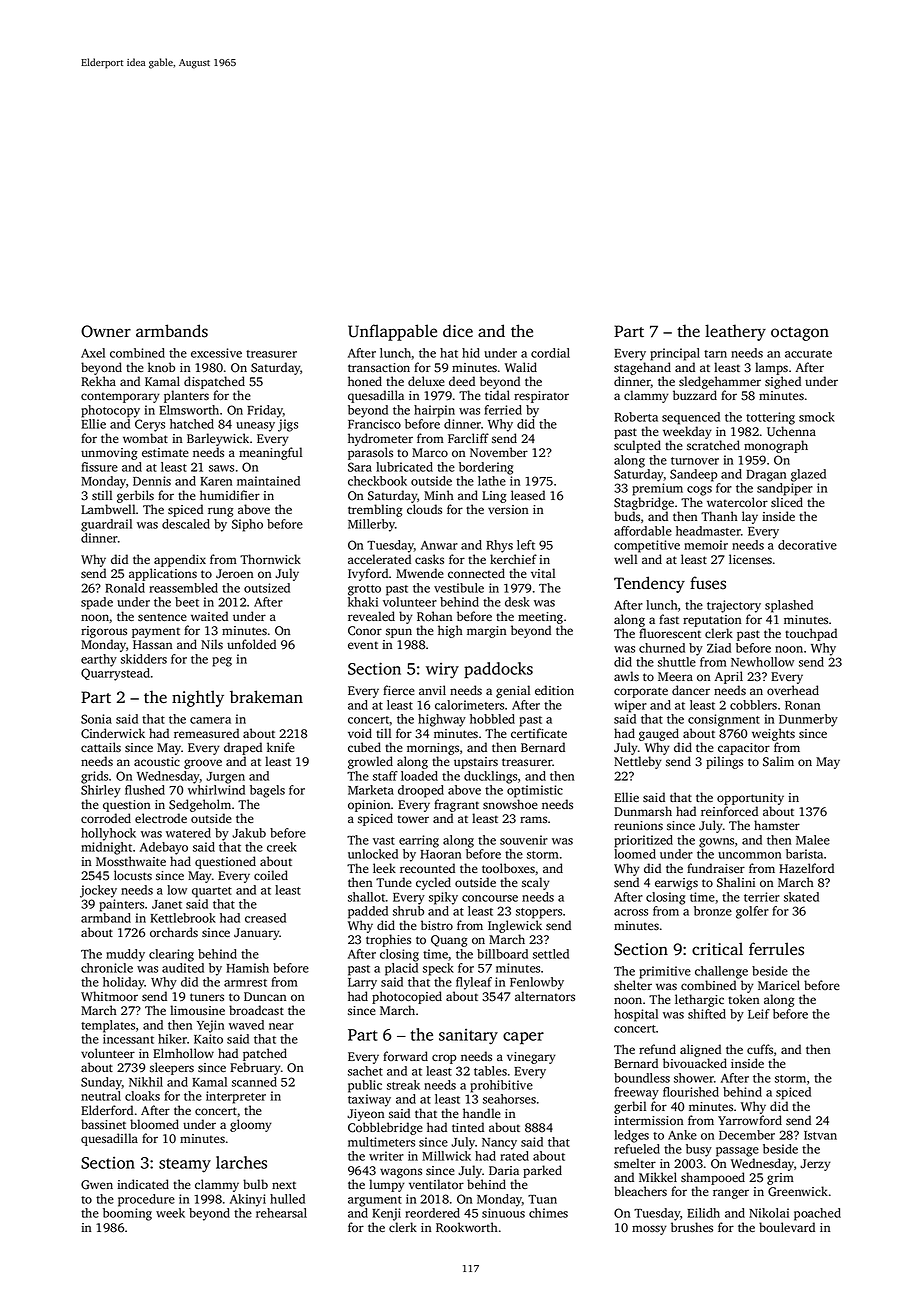 The image size is (924, 1308). Describe the element at coordinates (458, 331) in the document. I see `dice` at that location.
